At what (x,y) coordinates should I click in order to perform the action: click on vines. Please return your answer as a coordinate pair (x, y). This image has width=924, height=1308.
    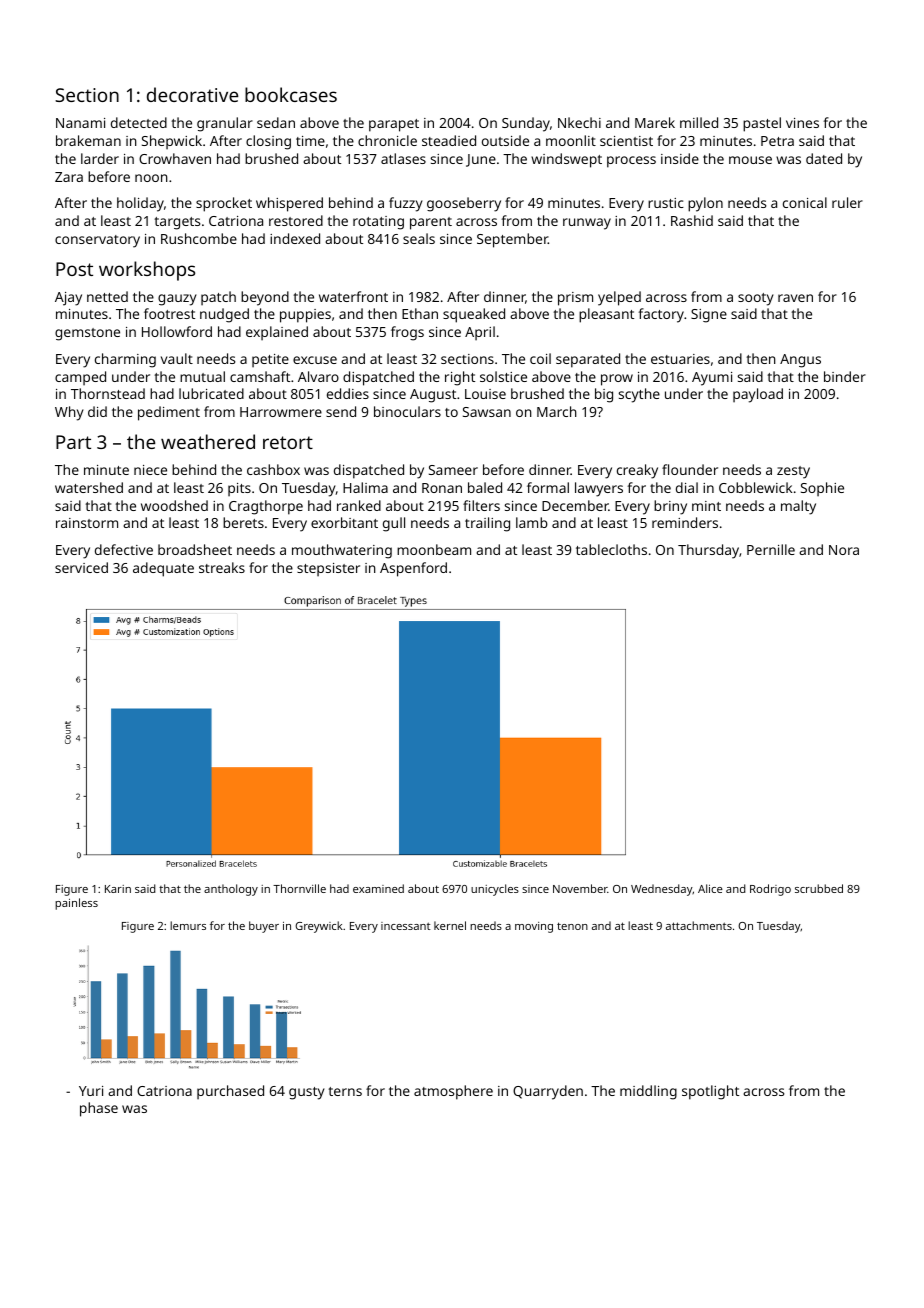
    Looking at the image, I should click on (802, 123).
